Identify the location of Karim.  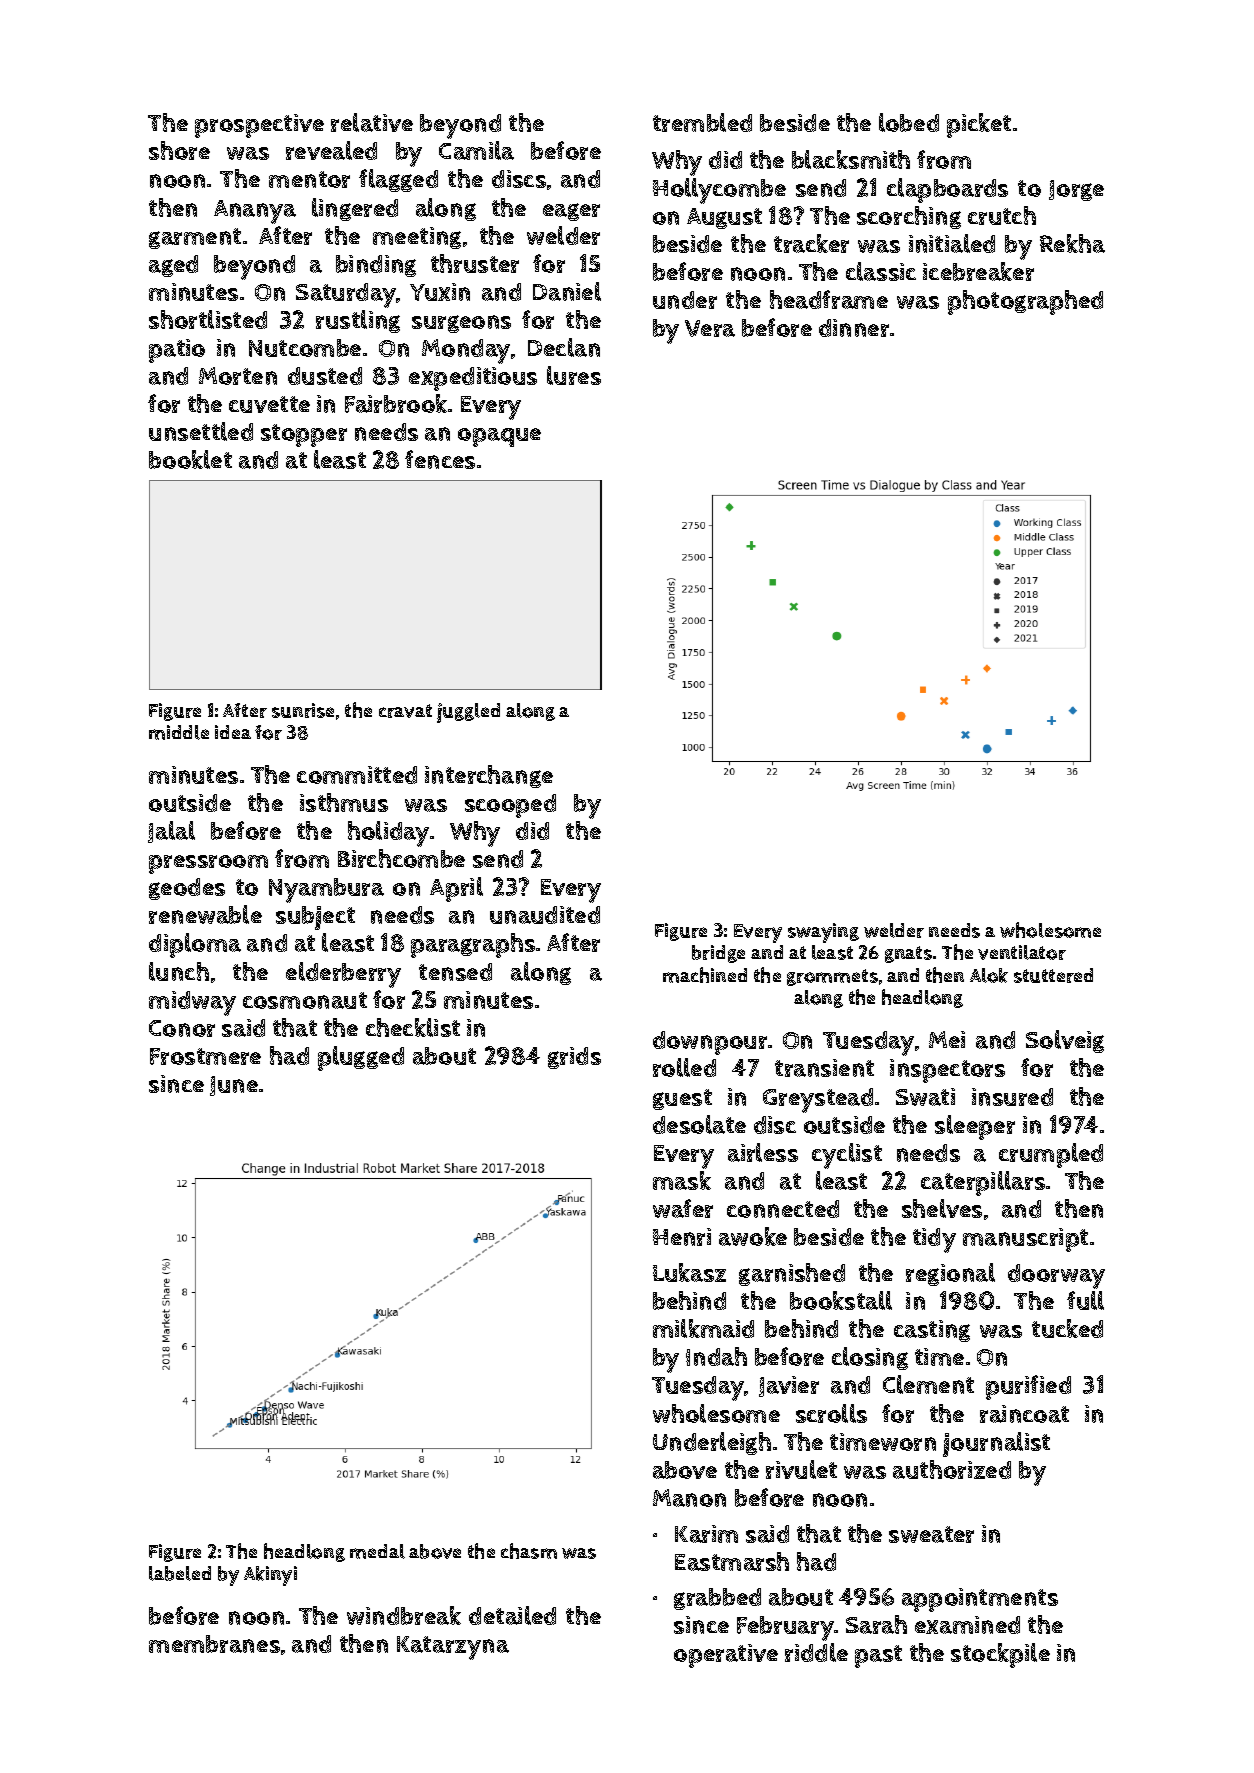
(706, 1534).
